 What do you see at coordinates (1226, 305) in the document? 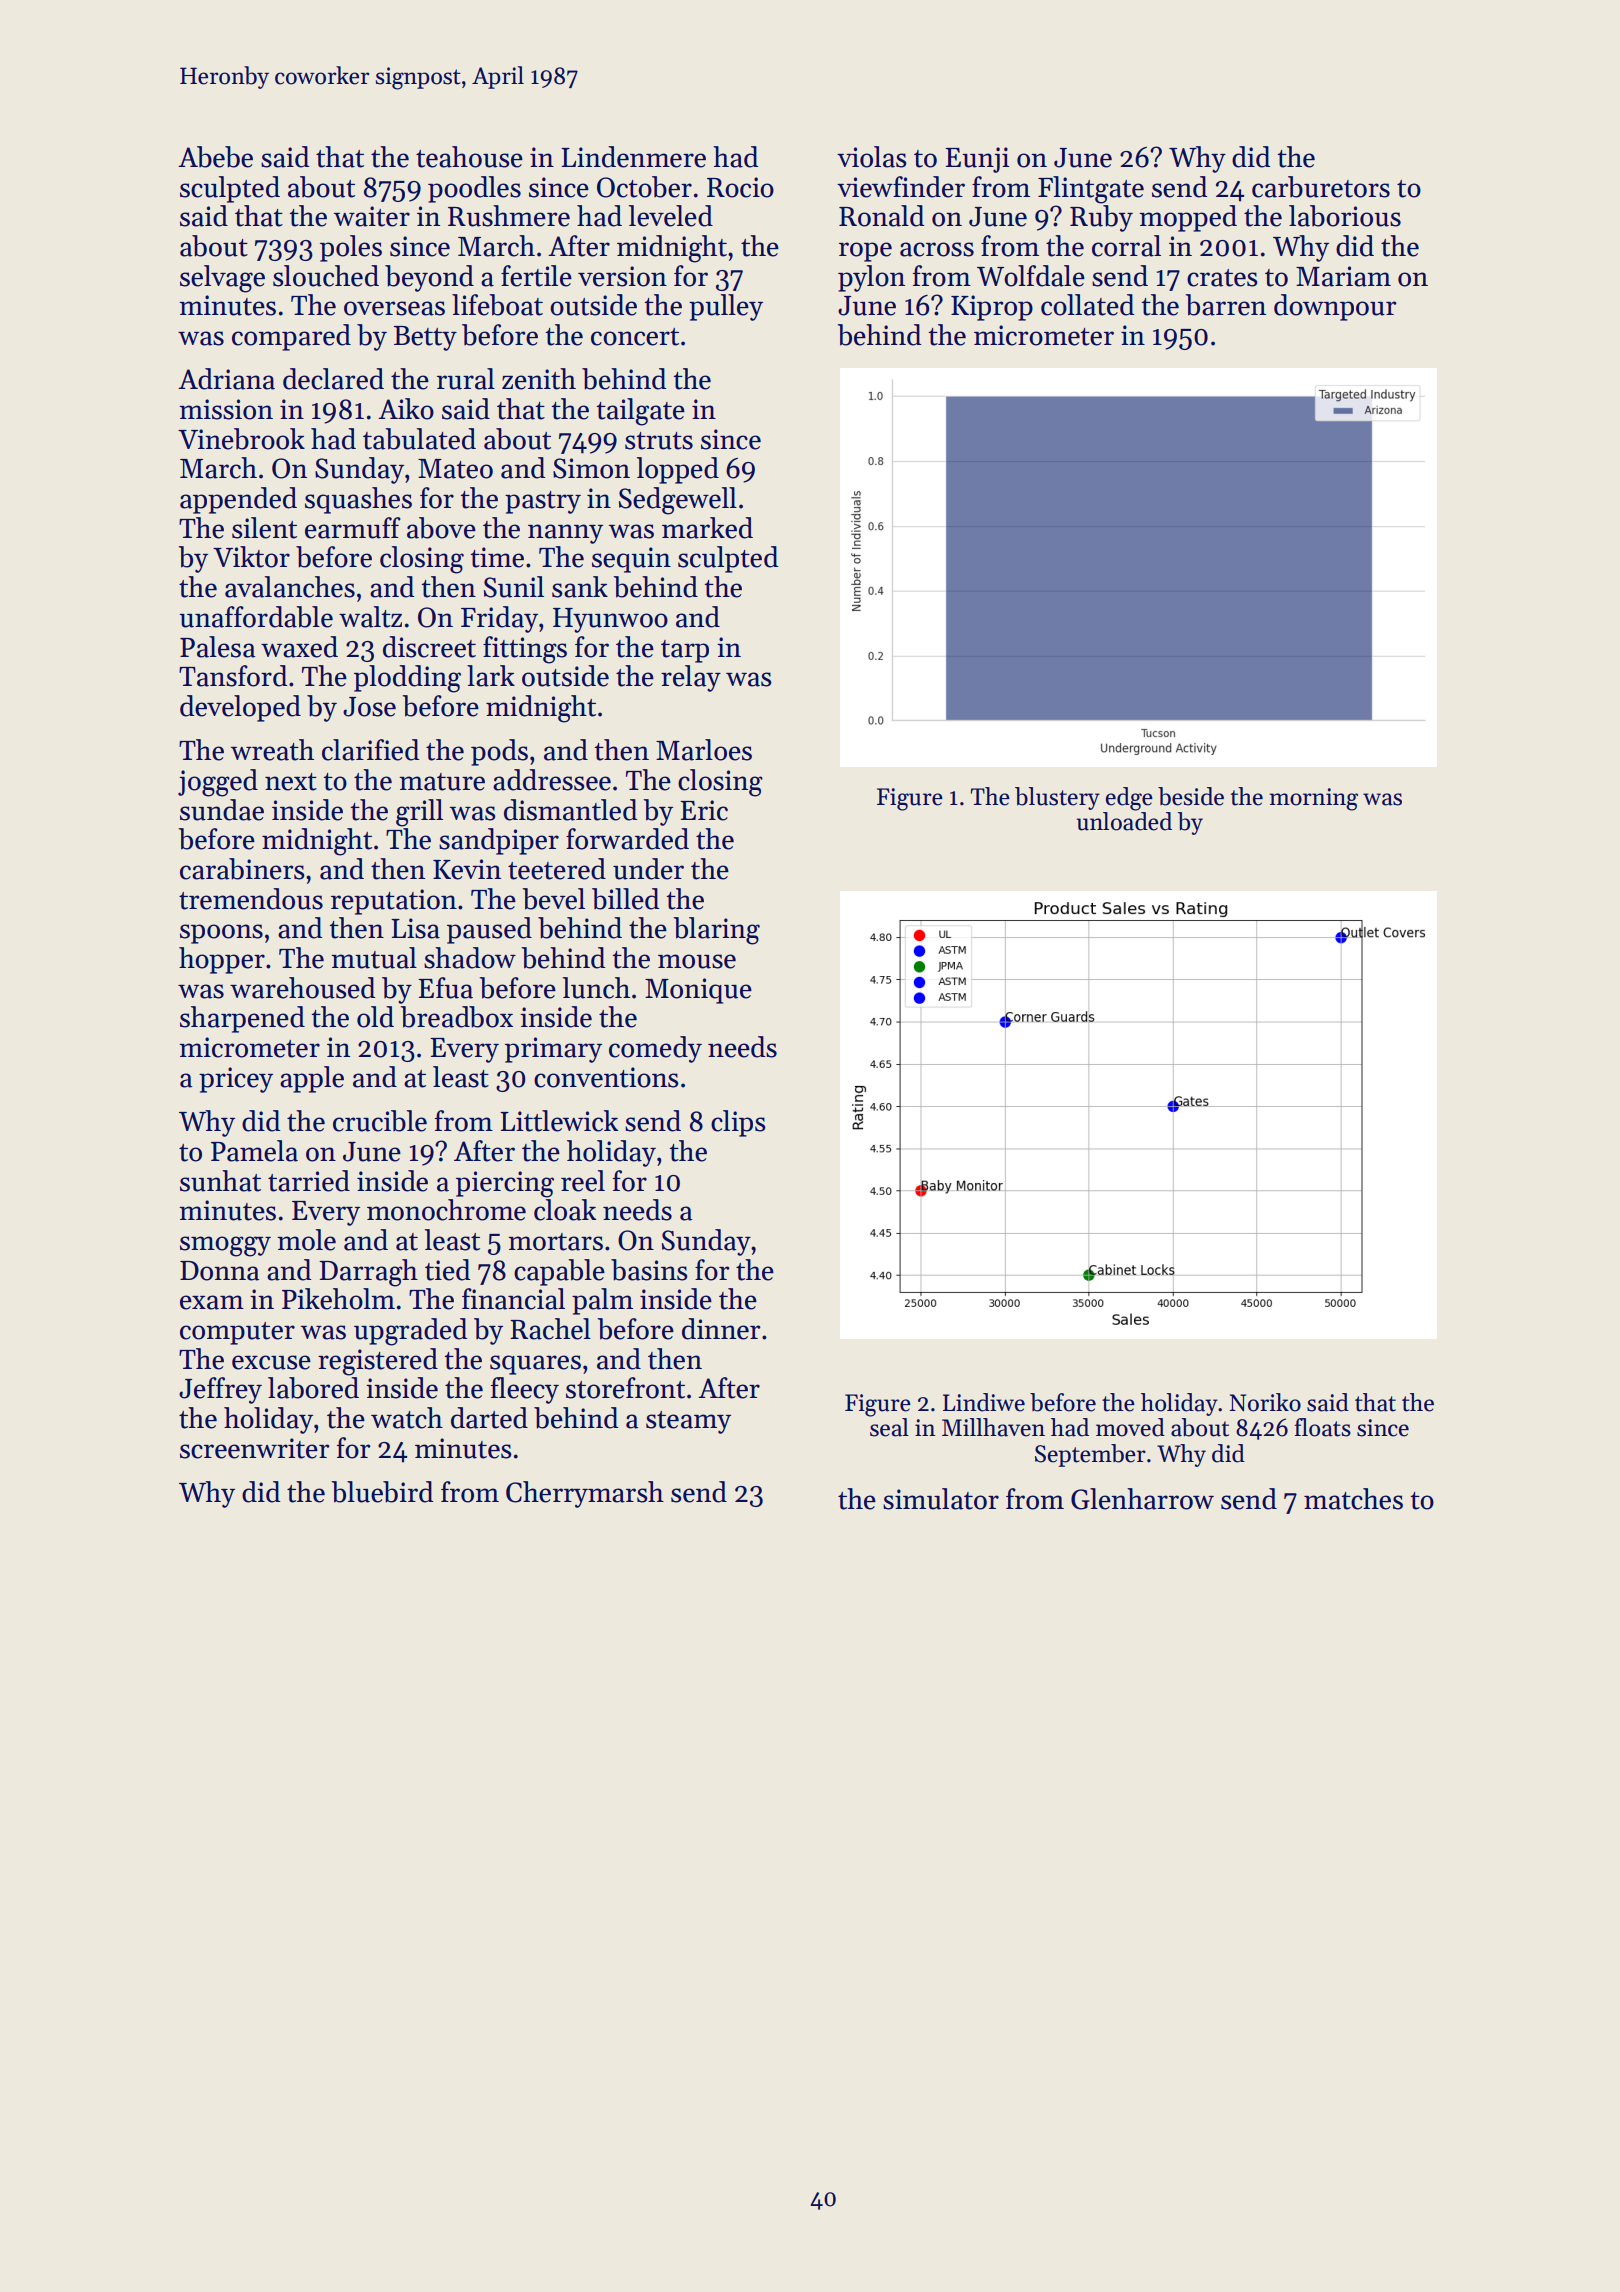
I see `barren` at bounding box center [1226, 305].
